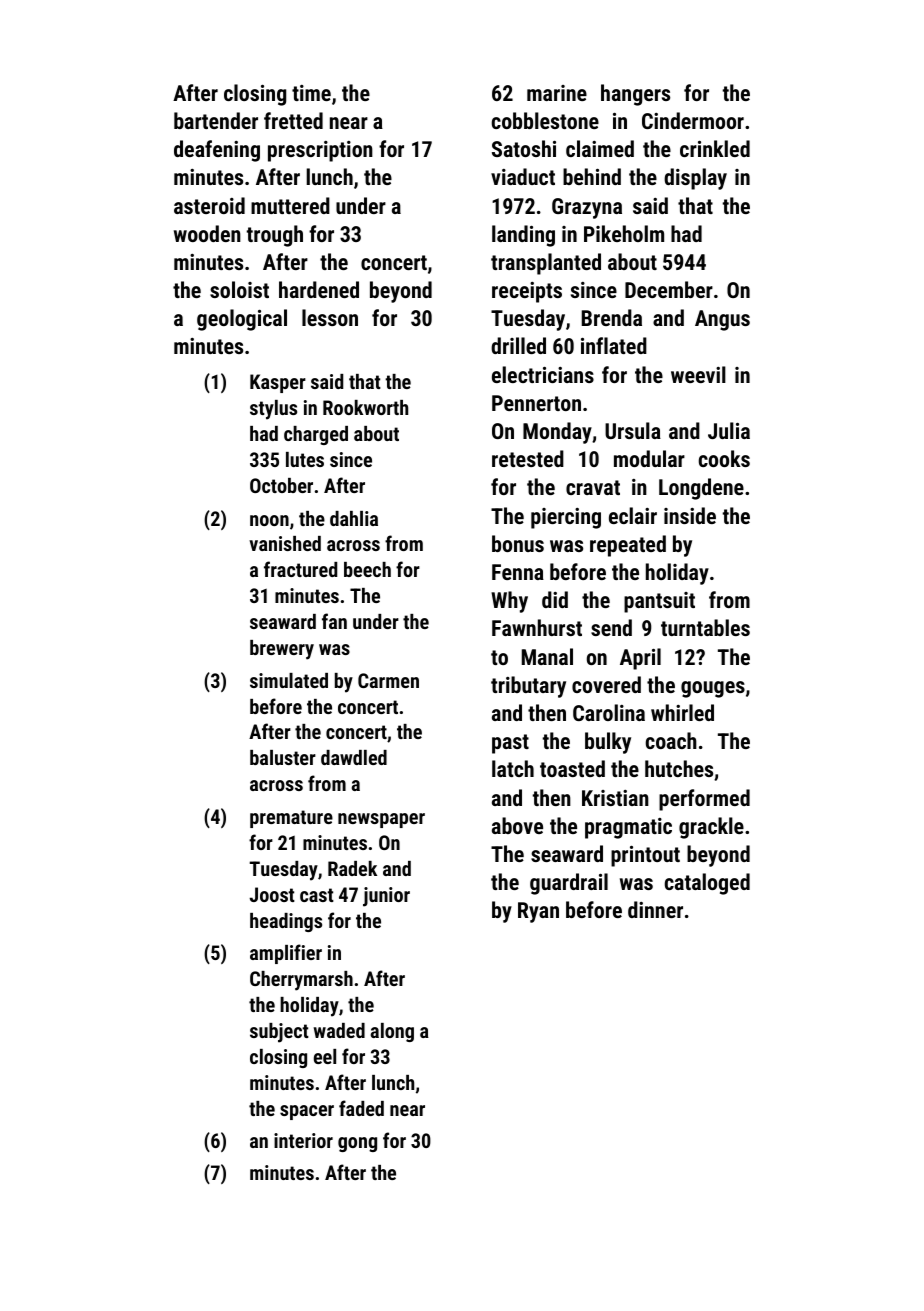  Describe the element at coordinates (715, 148) in the document. I see `crinkled` at that location.
